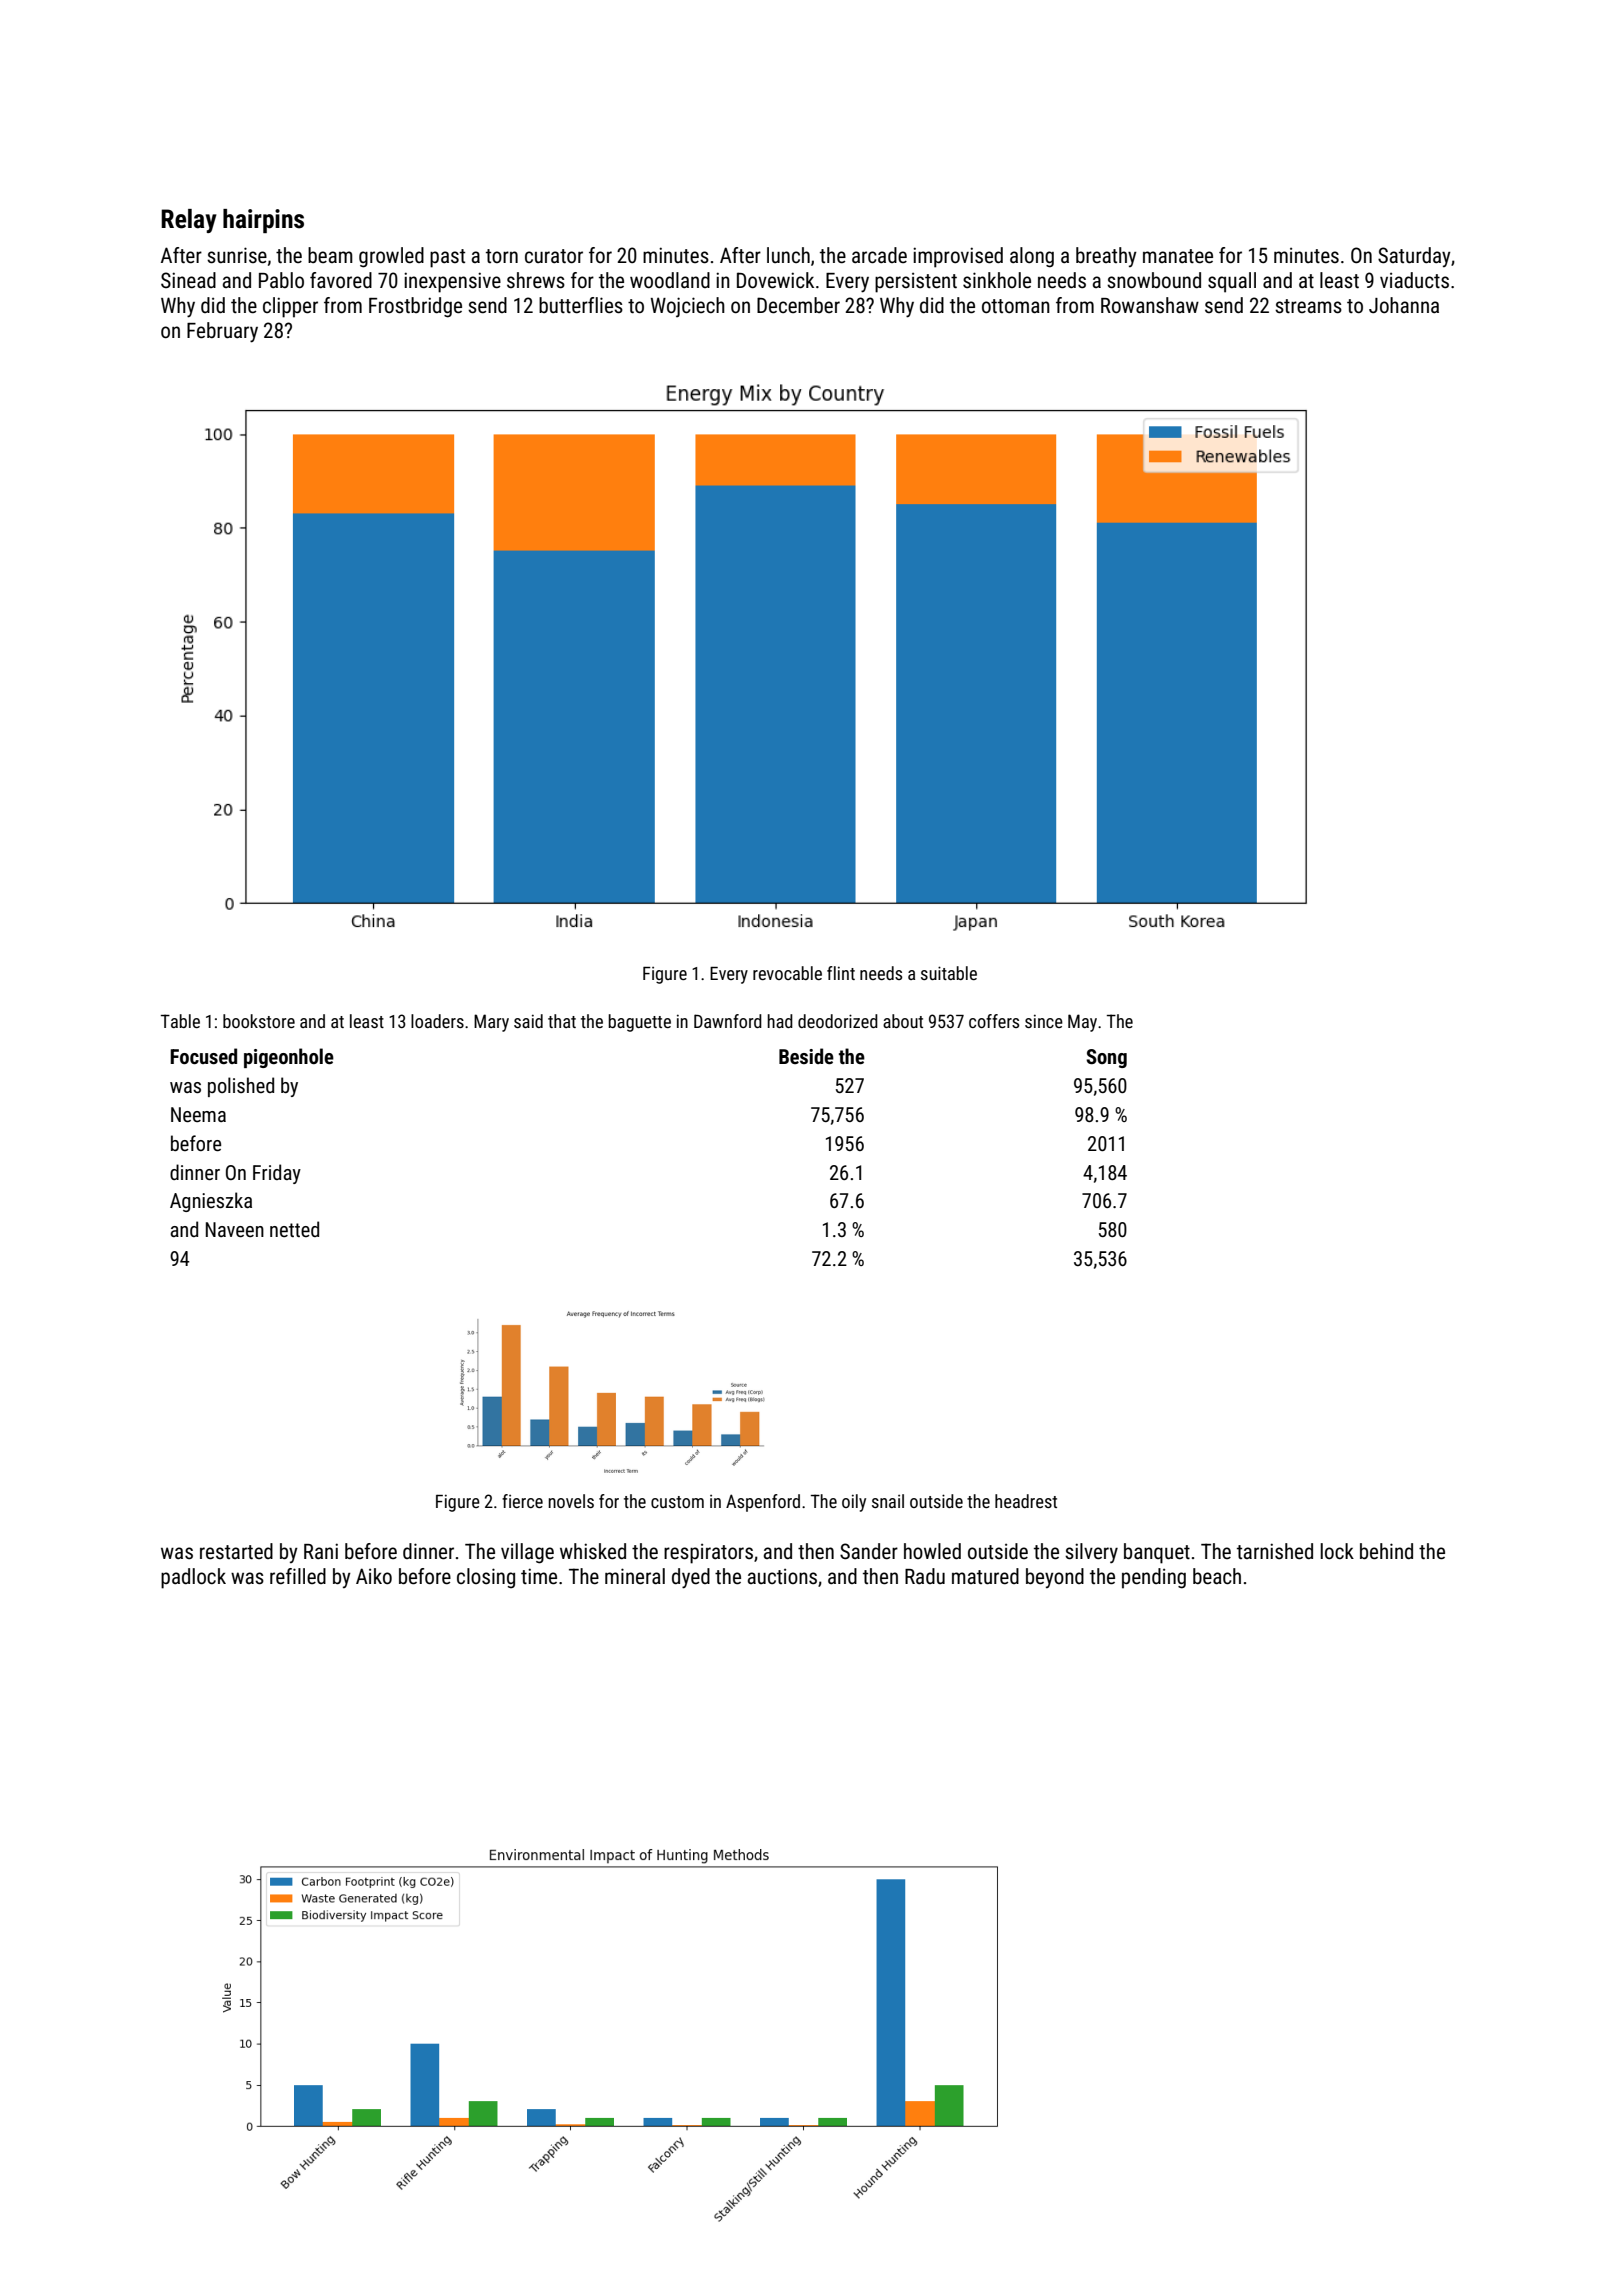 This image has width=1620, height=2292. I want to click on Wojciech, so click(688, 307).
